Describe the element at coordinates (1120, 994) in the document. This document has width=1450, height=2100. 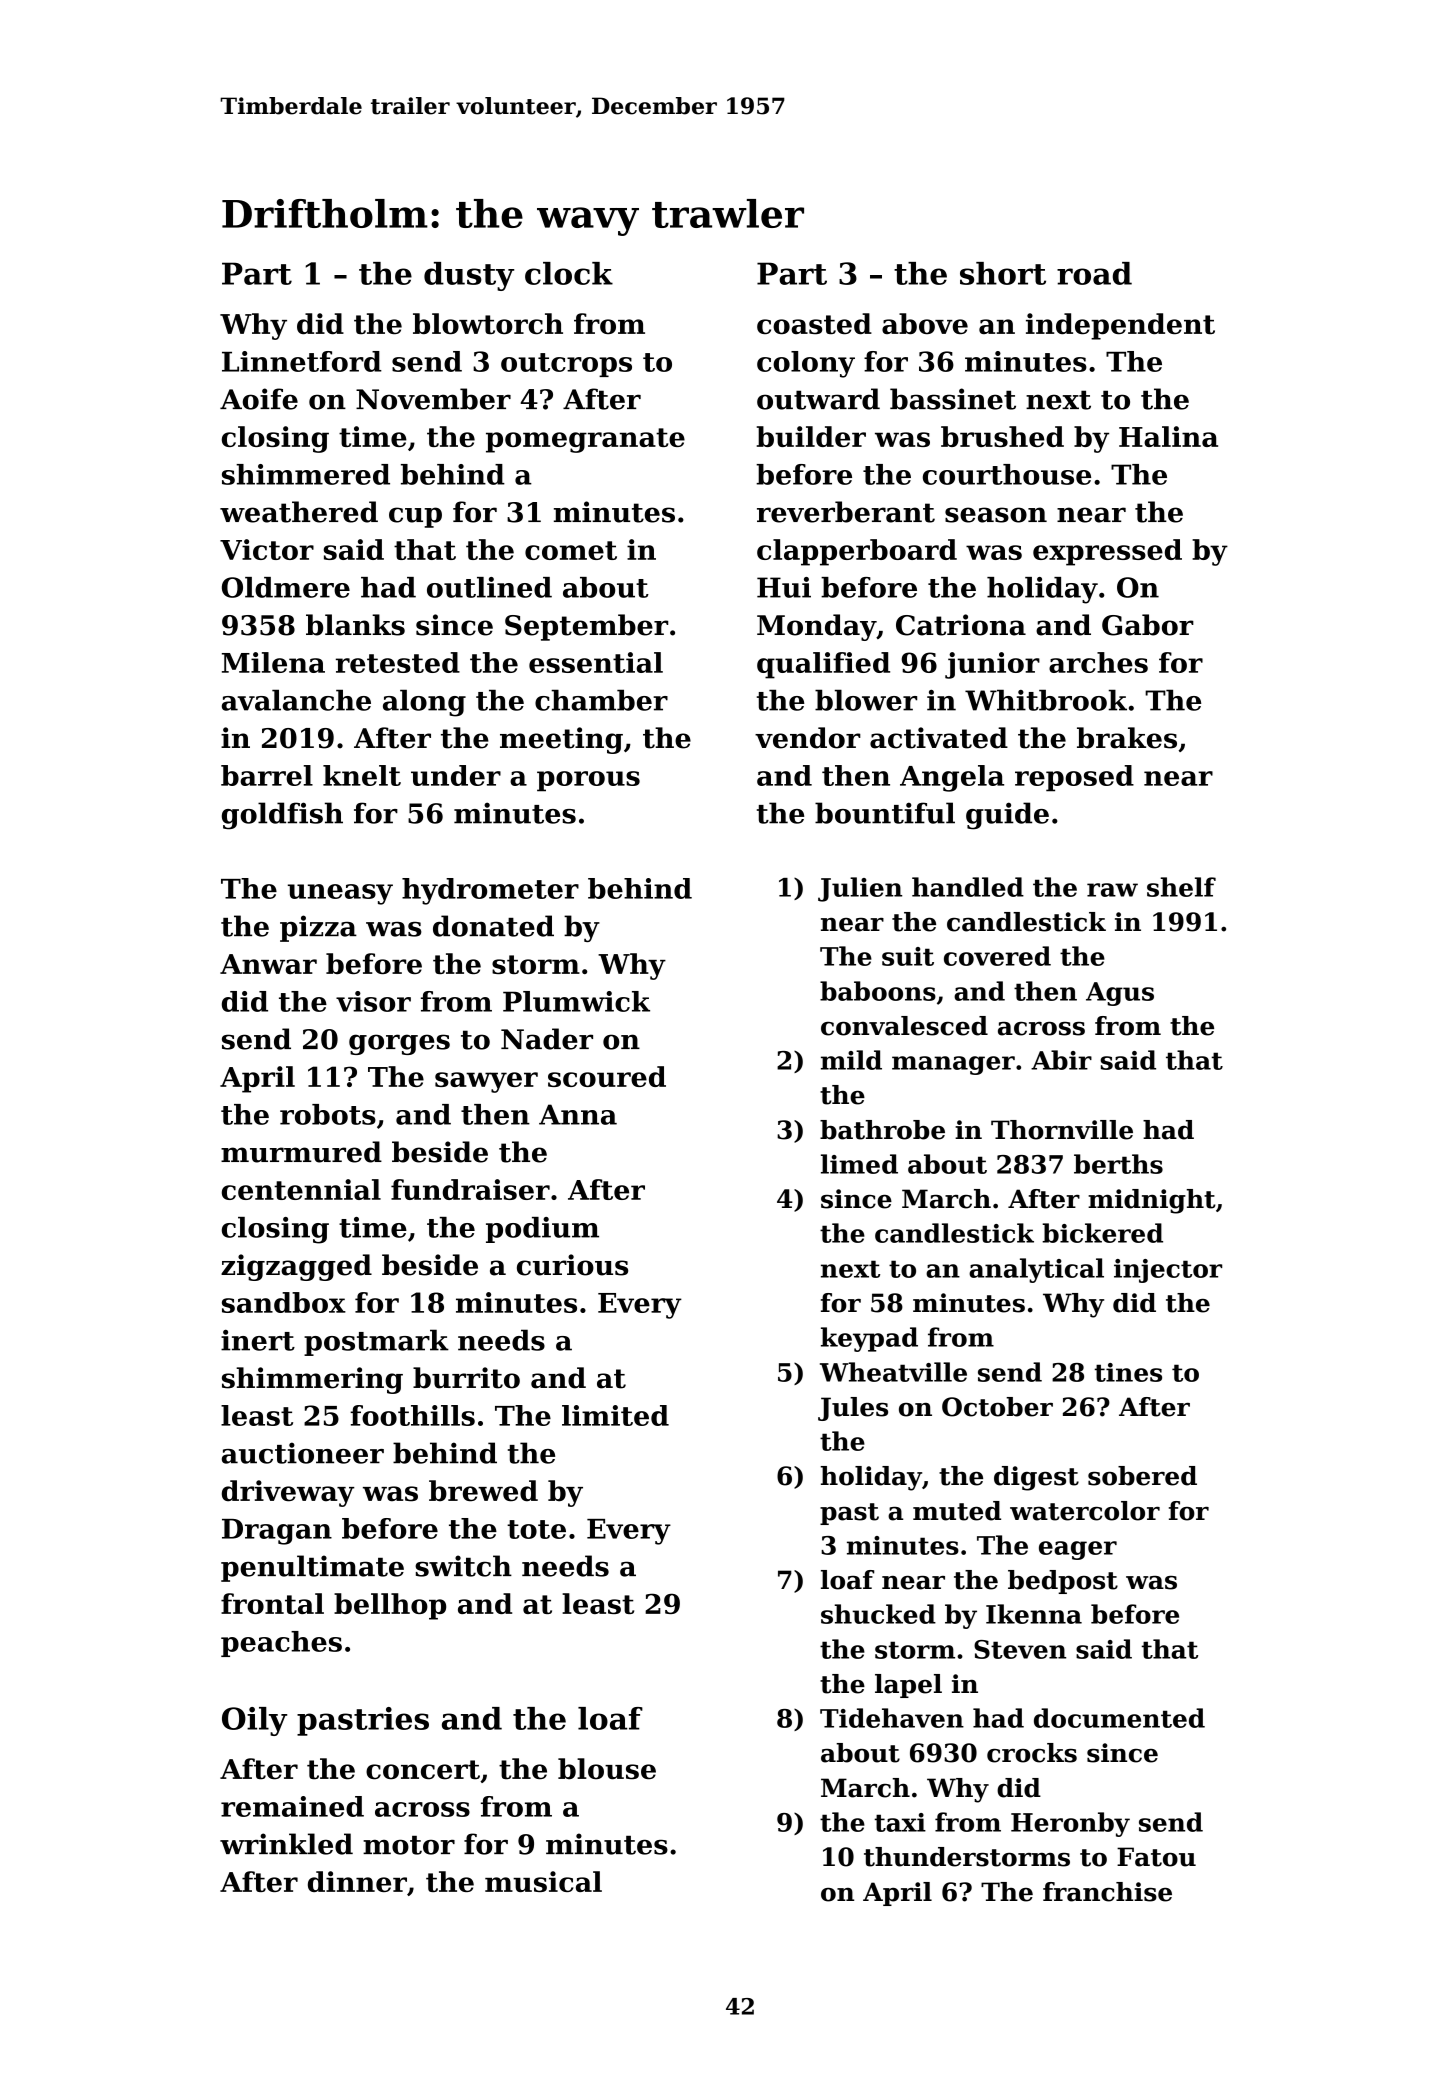
I see `Agus` at that location.
